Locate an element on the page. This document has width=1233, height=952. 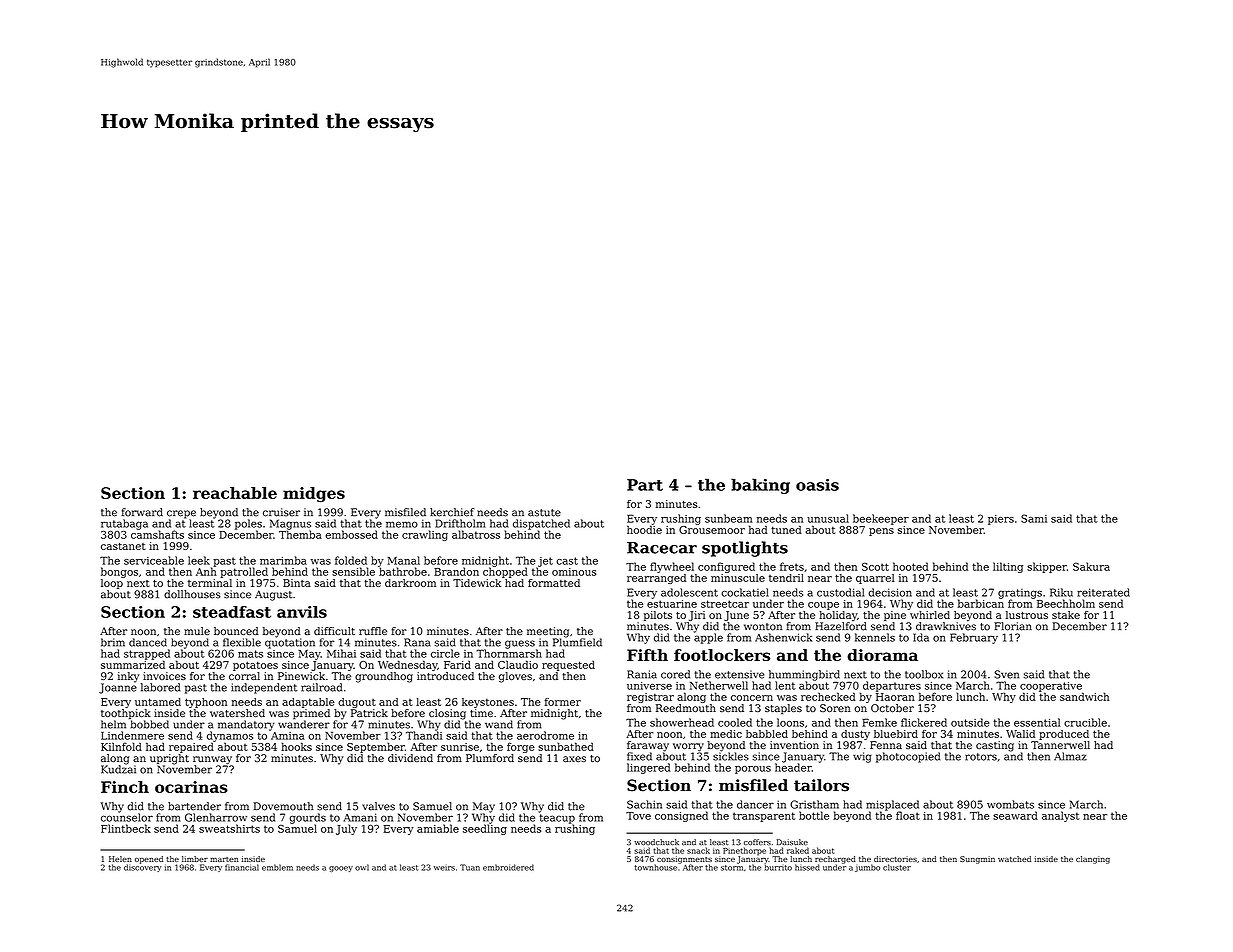
Sami is located at coordinates (1034, 518).
